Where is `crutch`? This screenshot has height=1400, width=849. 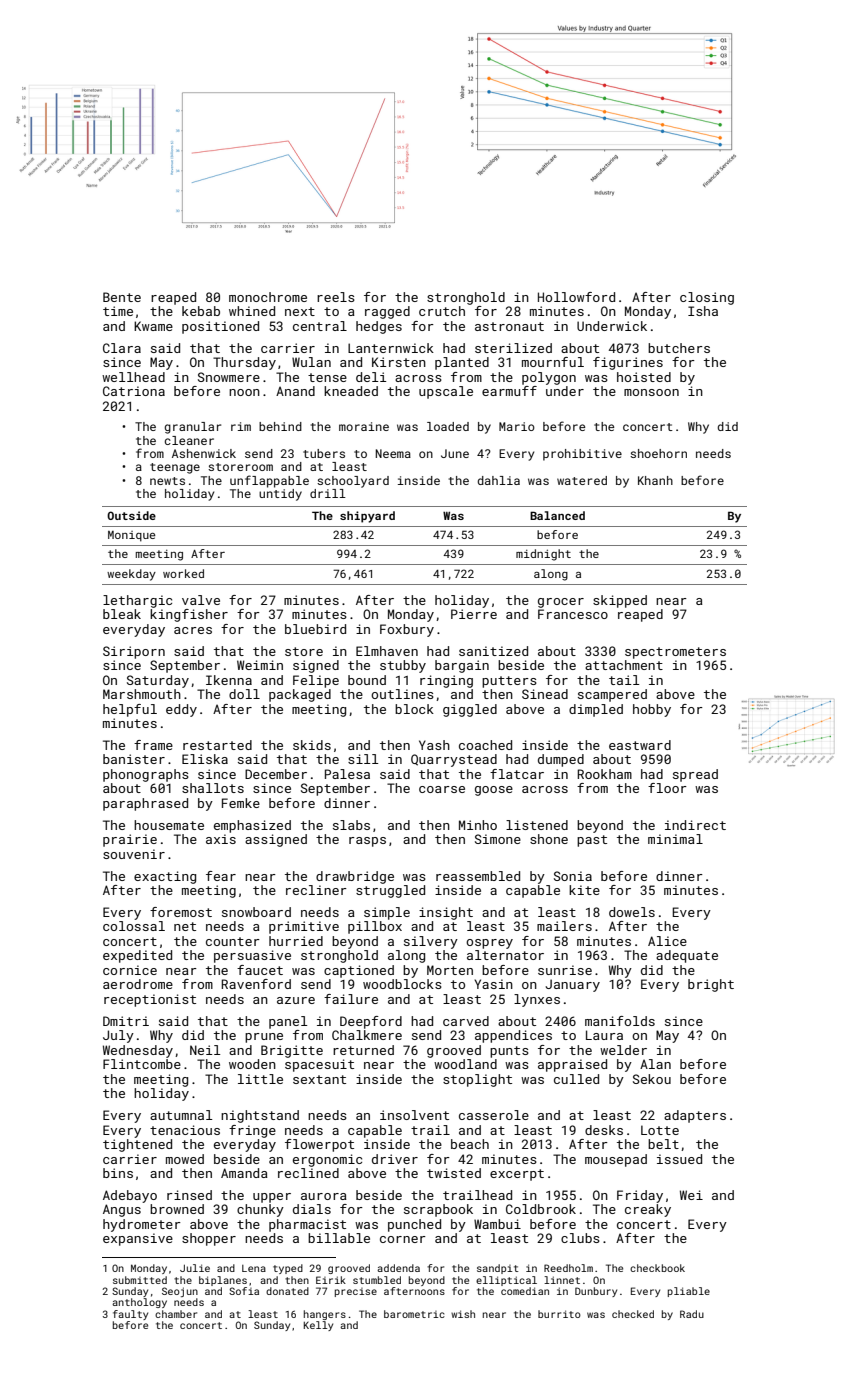 crutch is located at coordinates (442, 311).
